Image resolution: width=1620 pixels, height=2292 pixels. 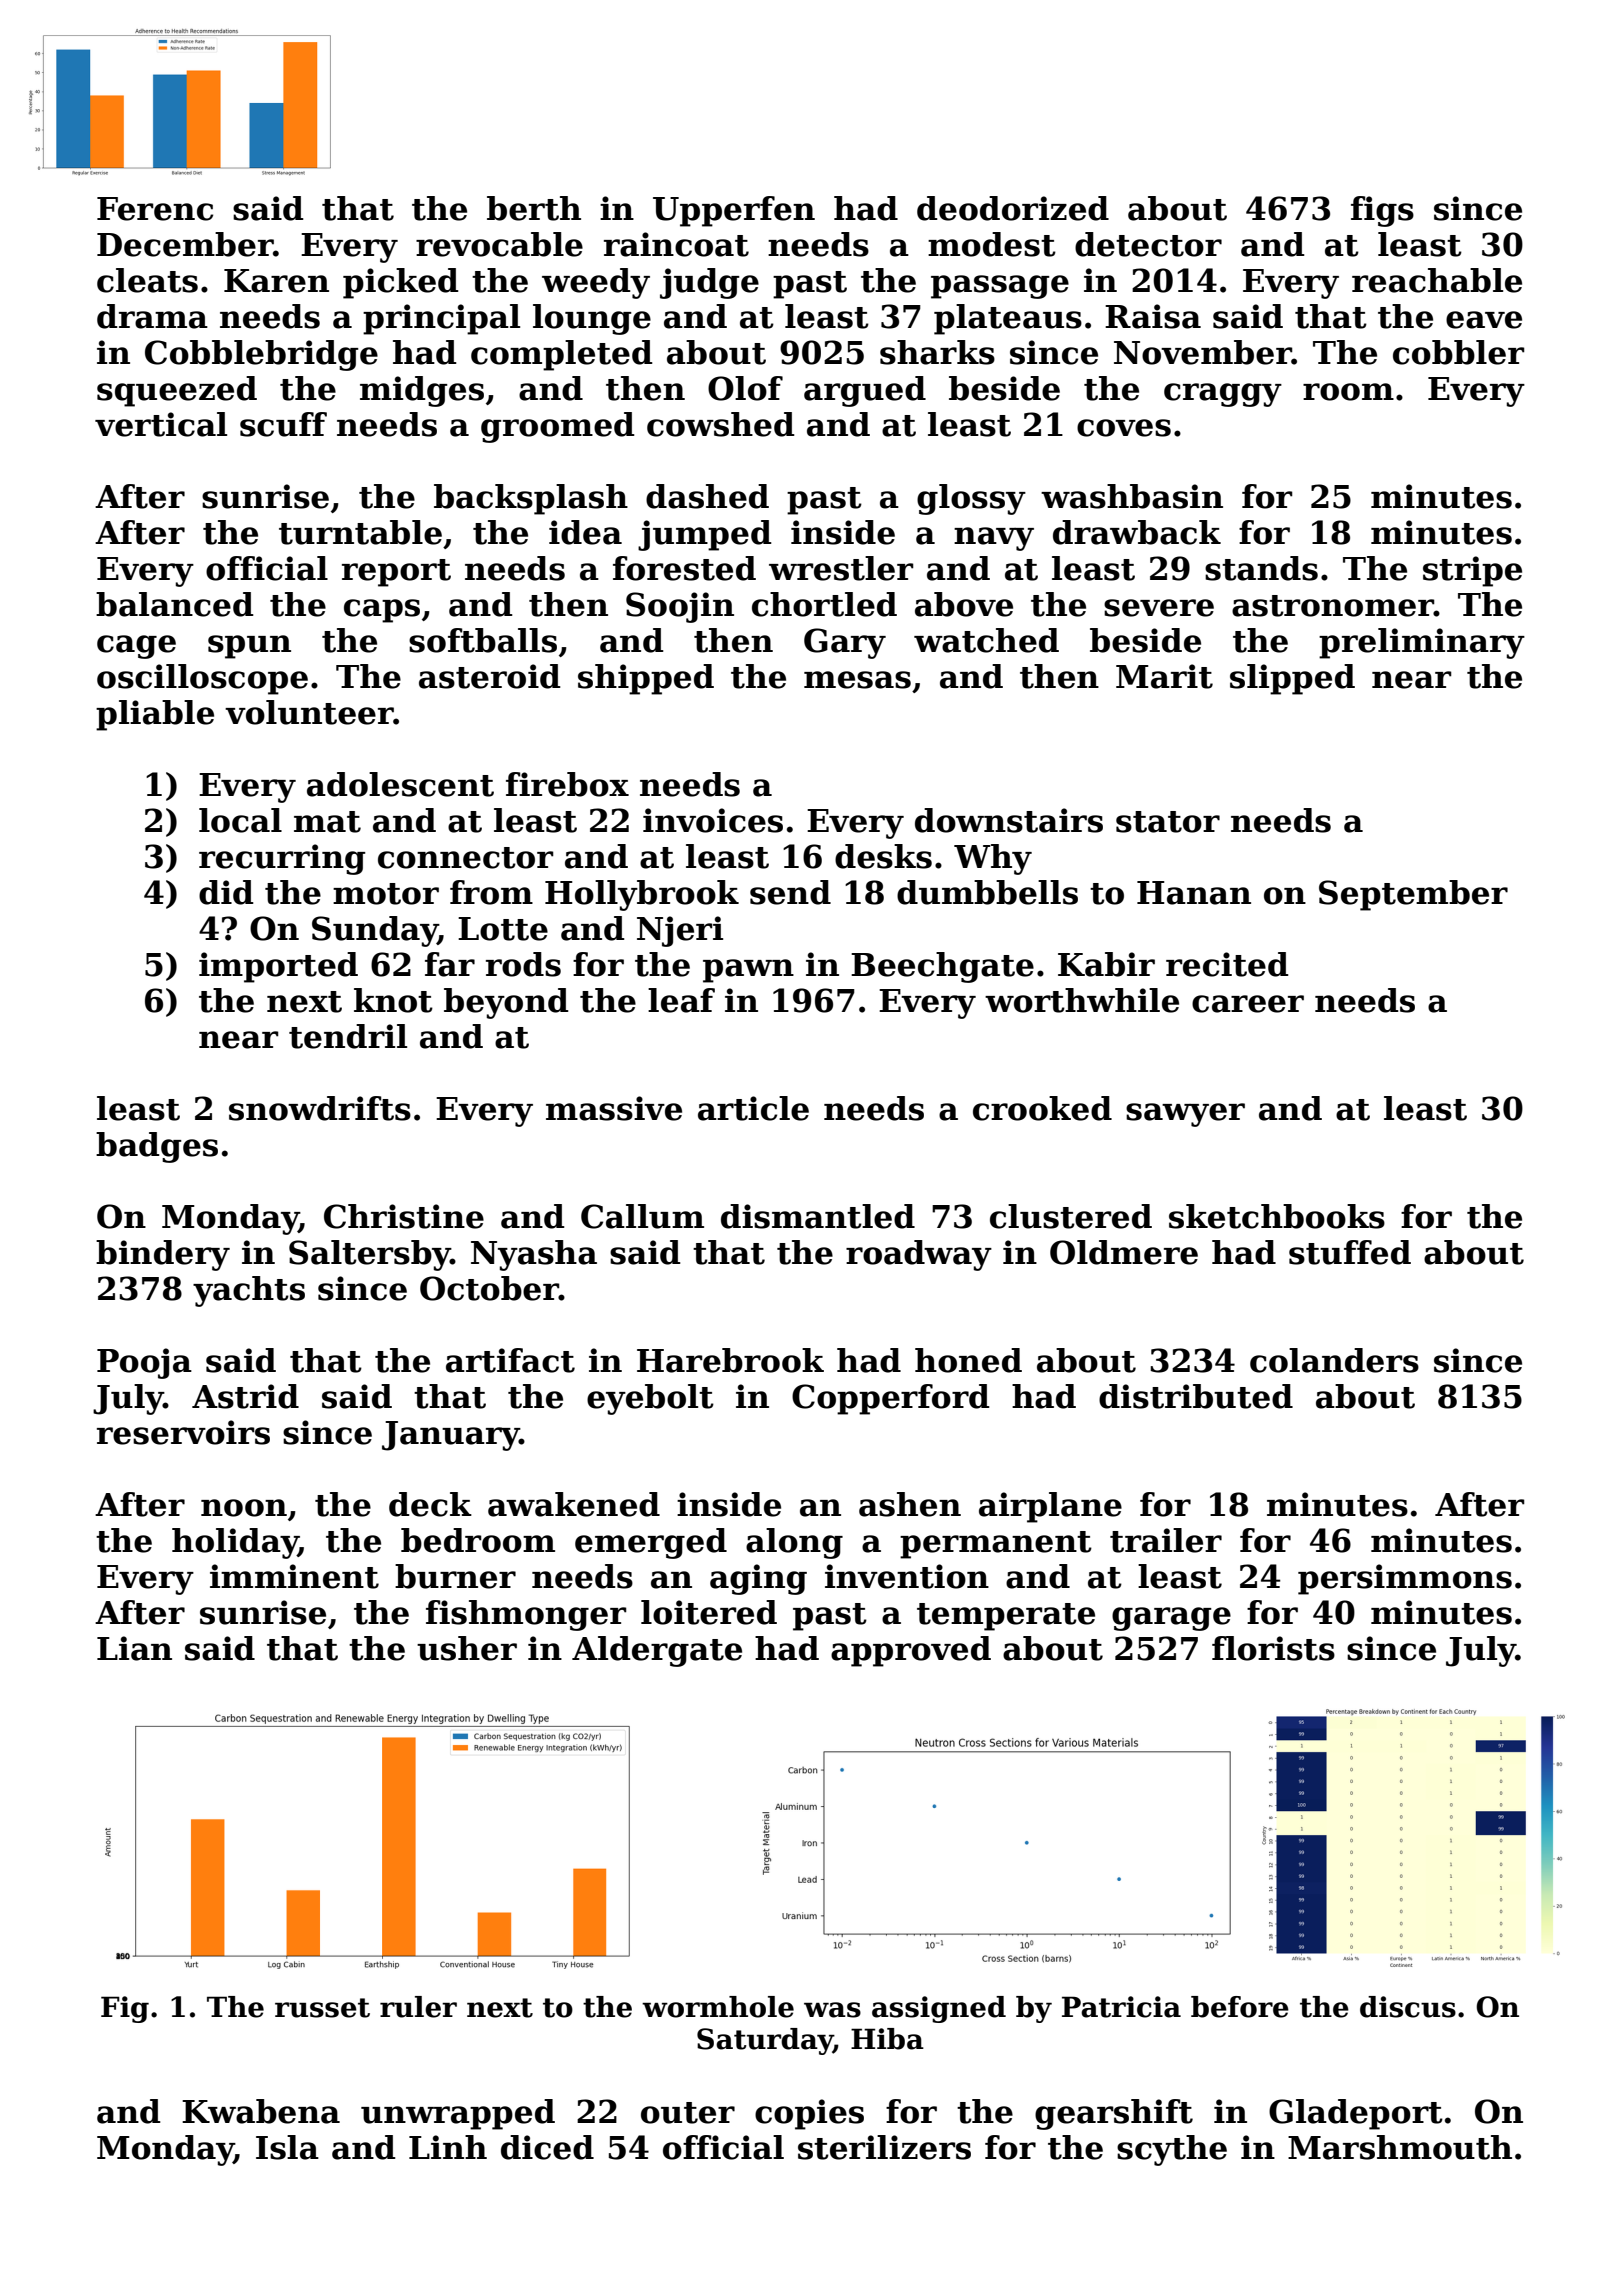 I want to click on eave, so click(x=1484, y=320).
